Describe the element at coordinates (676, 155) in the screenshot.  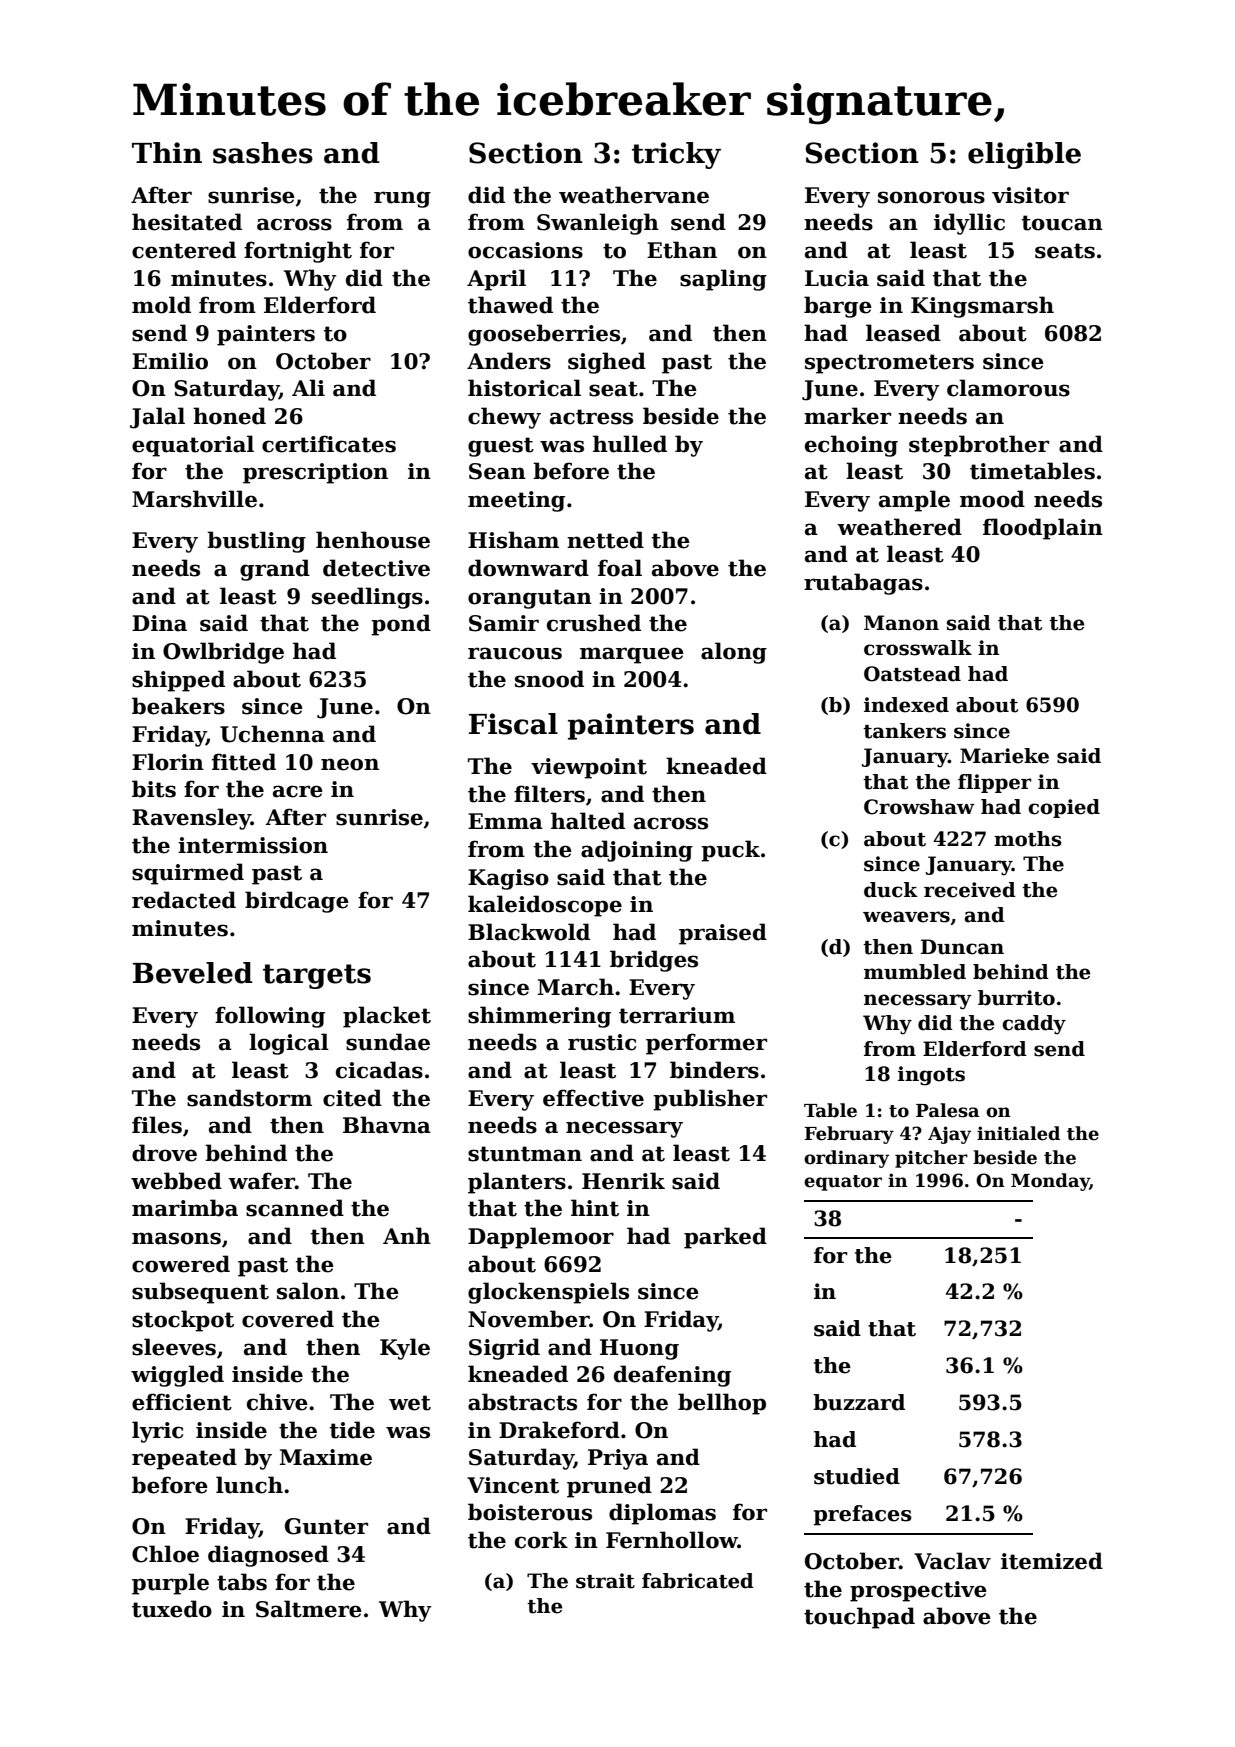
I see `tricky` at that location.
